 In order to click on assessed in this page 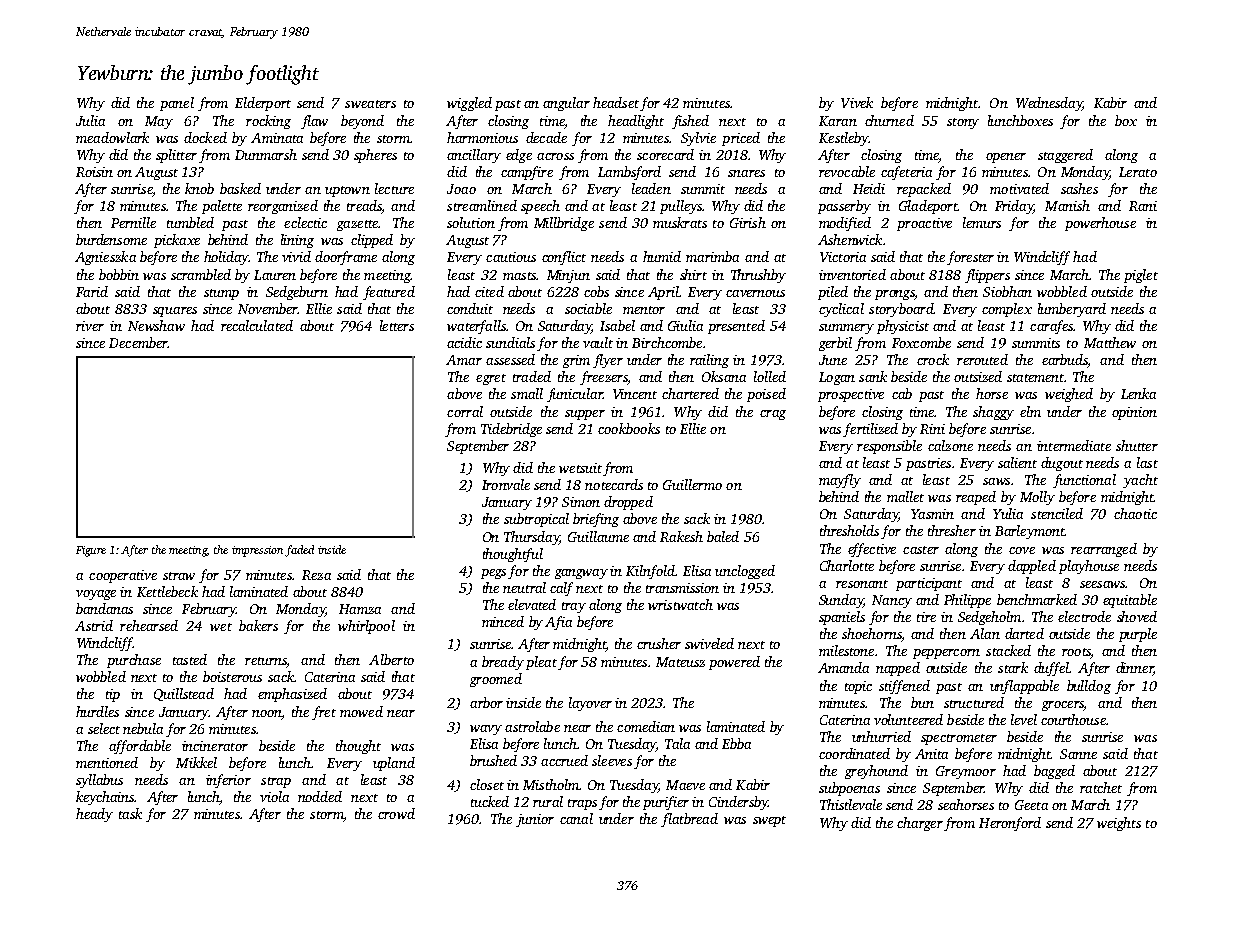, I will do `click(510, 359)`.
